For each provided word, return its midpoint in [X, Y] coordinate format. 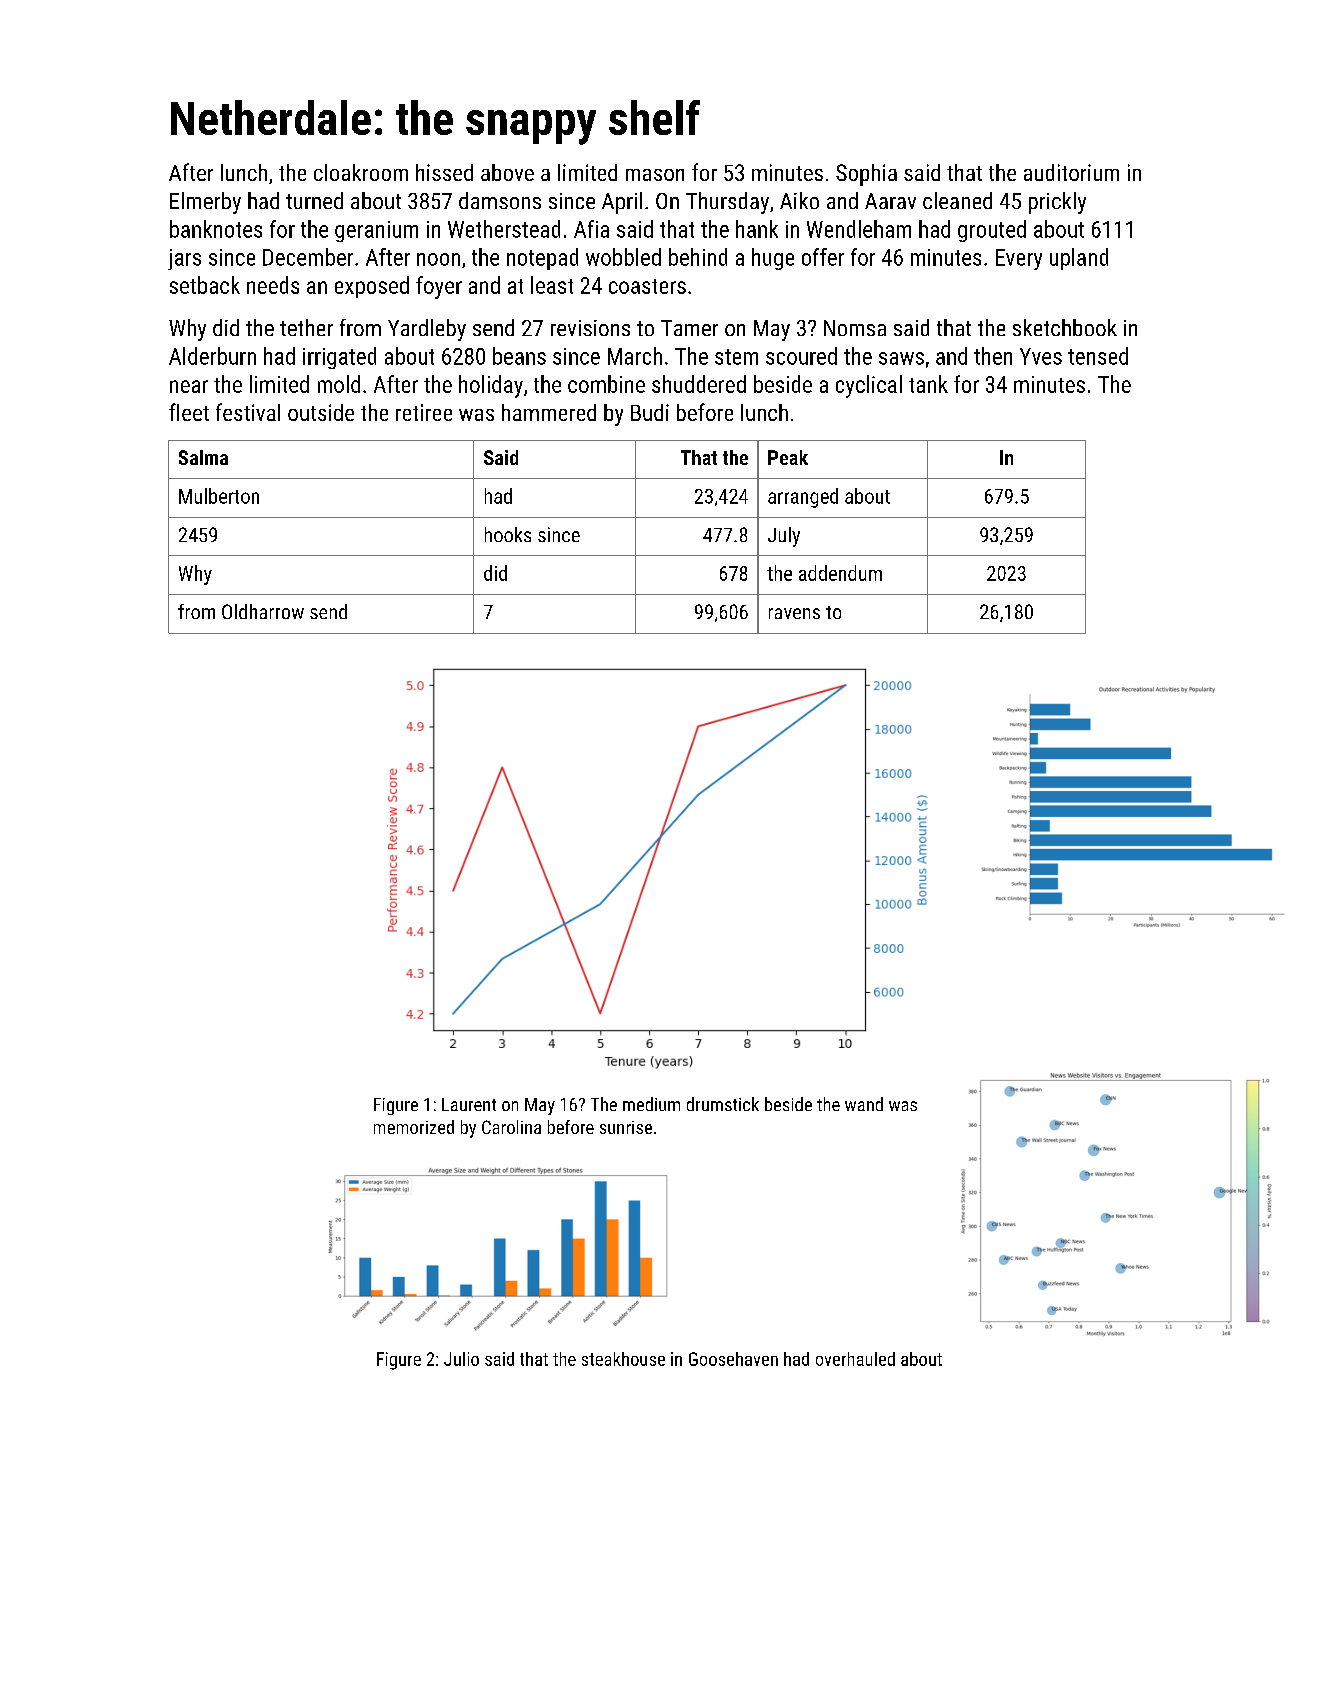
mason [655, 175]
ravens [794, 613]
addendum [840, 573]
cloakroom [361, 172]
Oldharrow [263, 611]
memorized [414, 1127]
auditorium [1071, 172]
